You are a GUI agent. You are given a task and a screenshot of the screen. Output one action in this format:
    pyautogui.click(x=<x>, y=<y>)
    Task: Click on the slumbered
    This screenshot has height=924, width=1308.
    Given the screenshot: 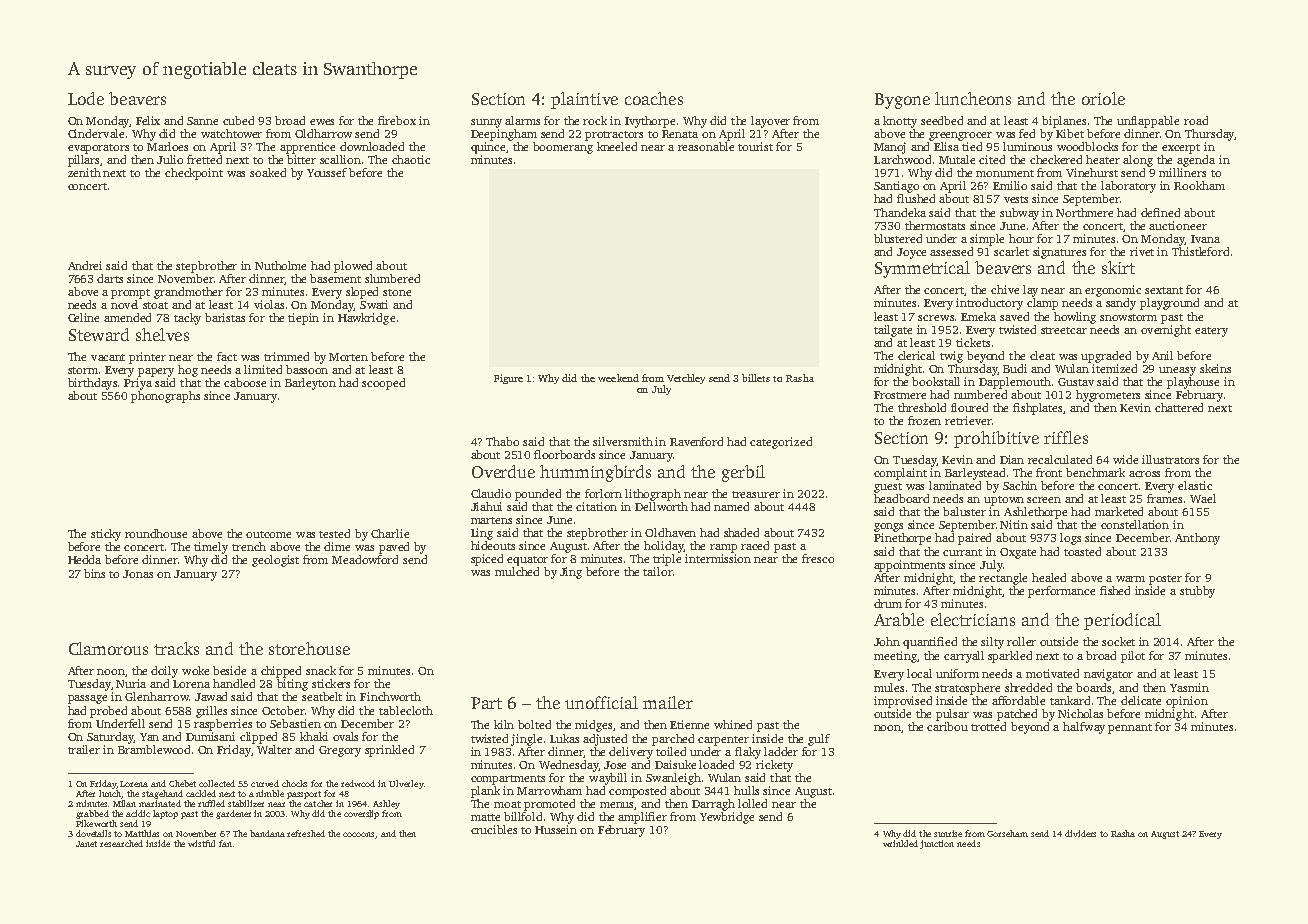 What is the action you would take?
    pyautogui.click(x=392, y=278)
